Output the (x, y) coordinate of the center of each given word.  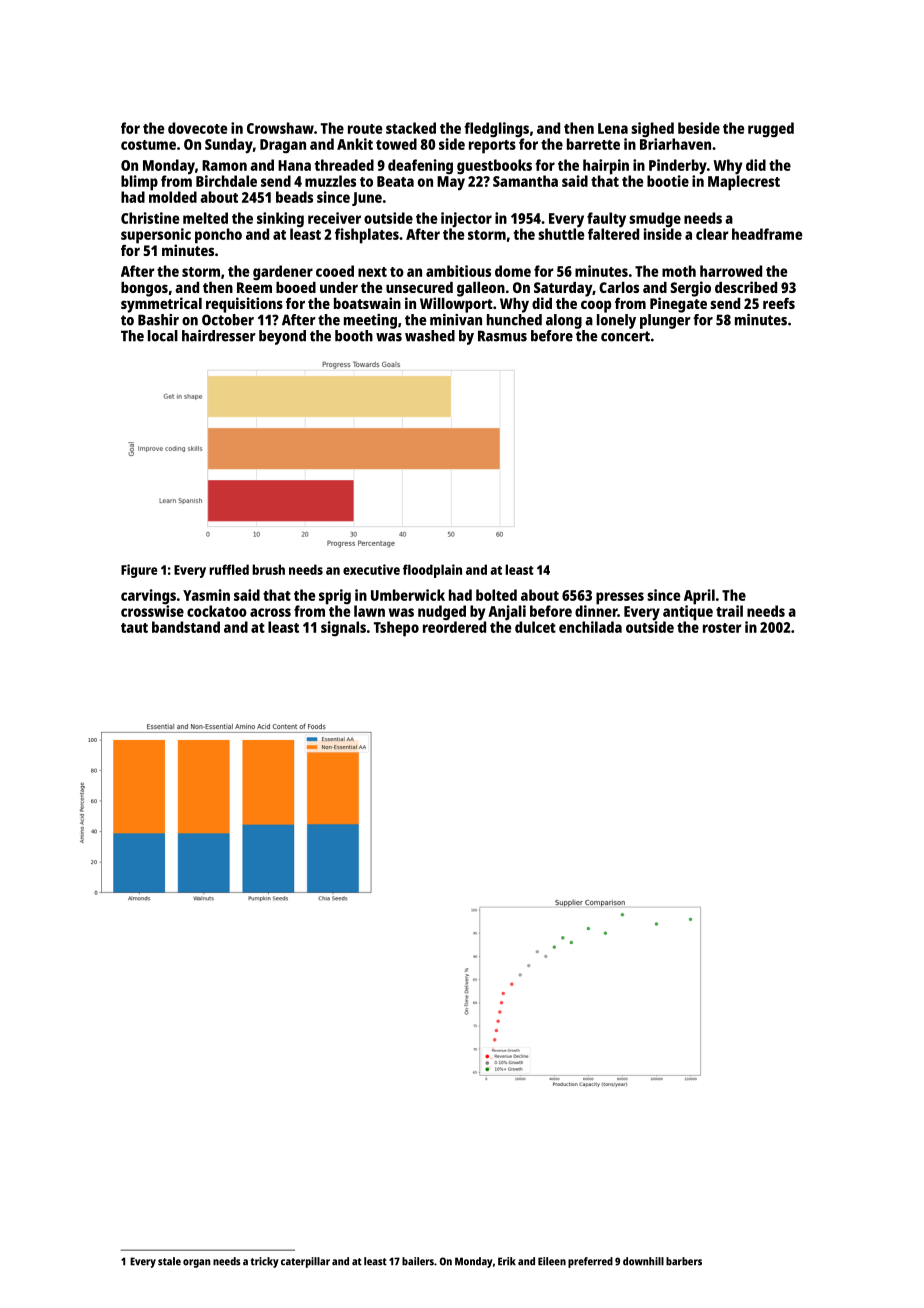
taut (134, 628)
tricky (264, 1262)
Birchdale (226, 181)
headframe (767, 234)
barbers (684, 1261)
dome (513, 271)
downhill (643, 1261)
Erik (507, 1261)
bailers (418, 1261)
